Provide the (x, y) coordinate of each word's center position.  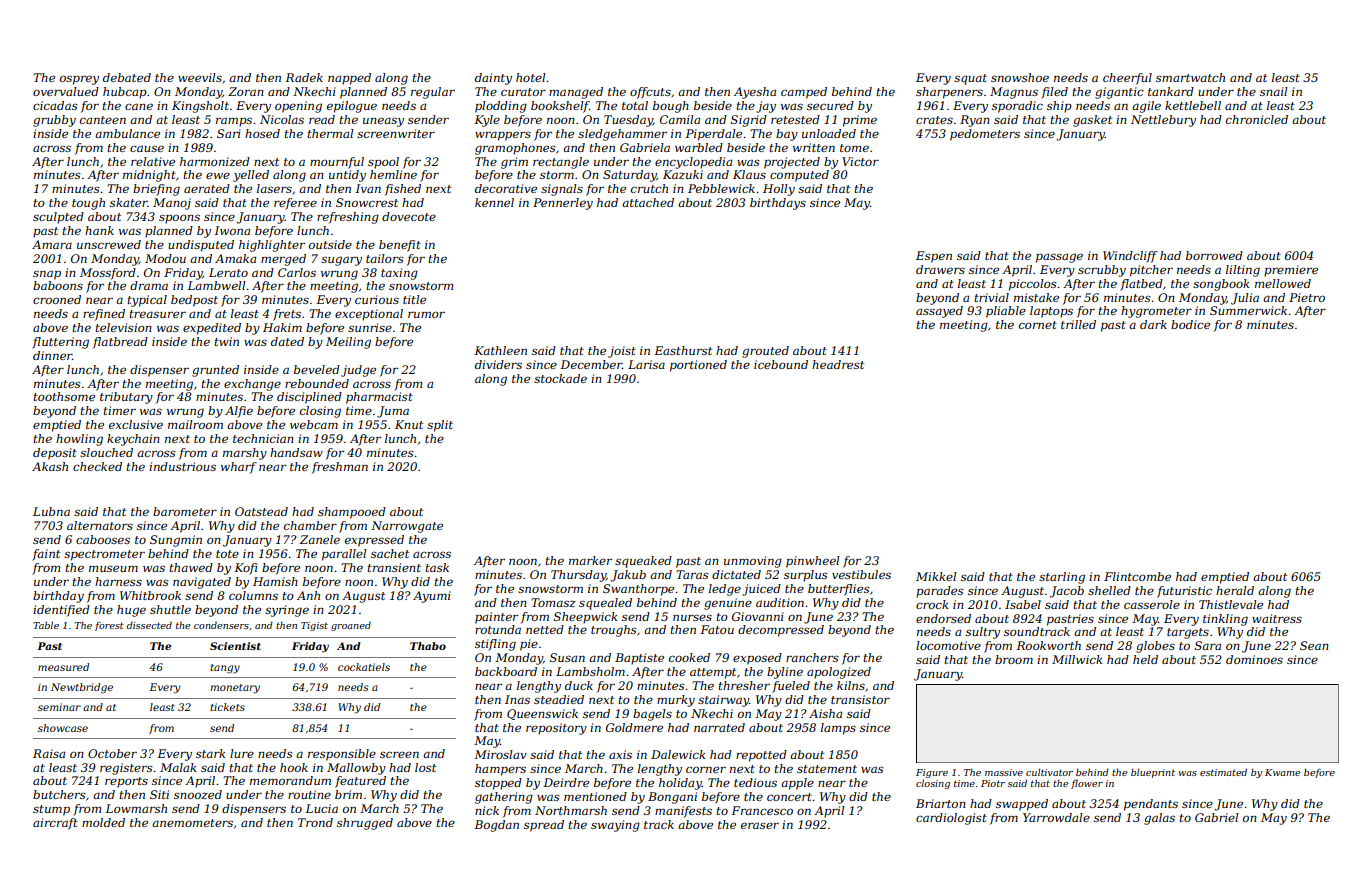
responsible (342, 755)
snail (1274, 91)
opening (298, 107)
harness (118, 581)
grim (514, 163)
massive (1004, 772)
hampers (500, 770)
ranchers (812, 657)
